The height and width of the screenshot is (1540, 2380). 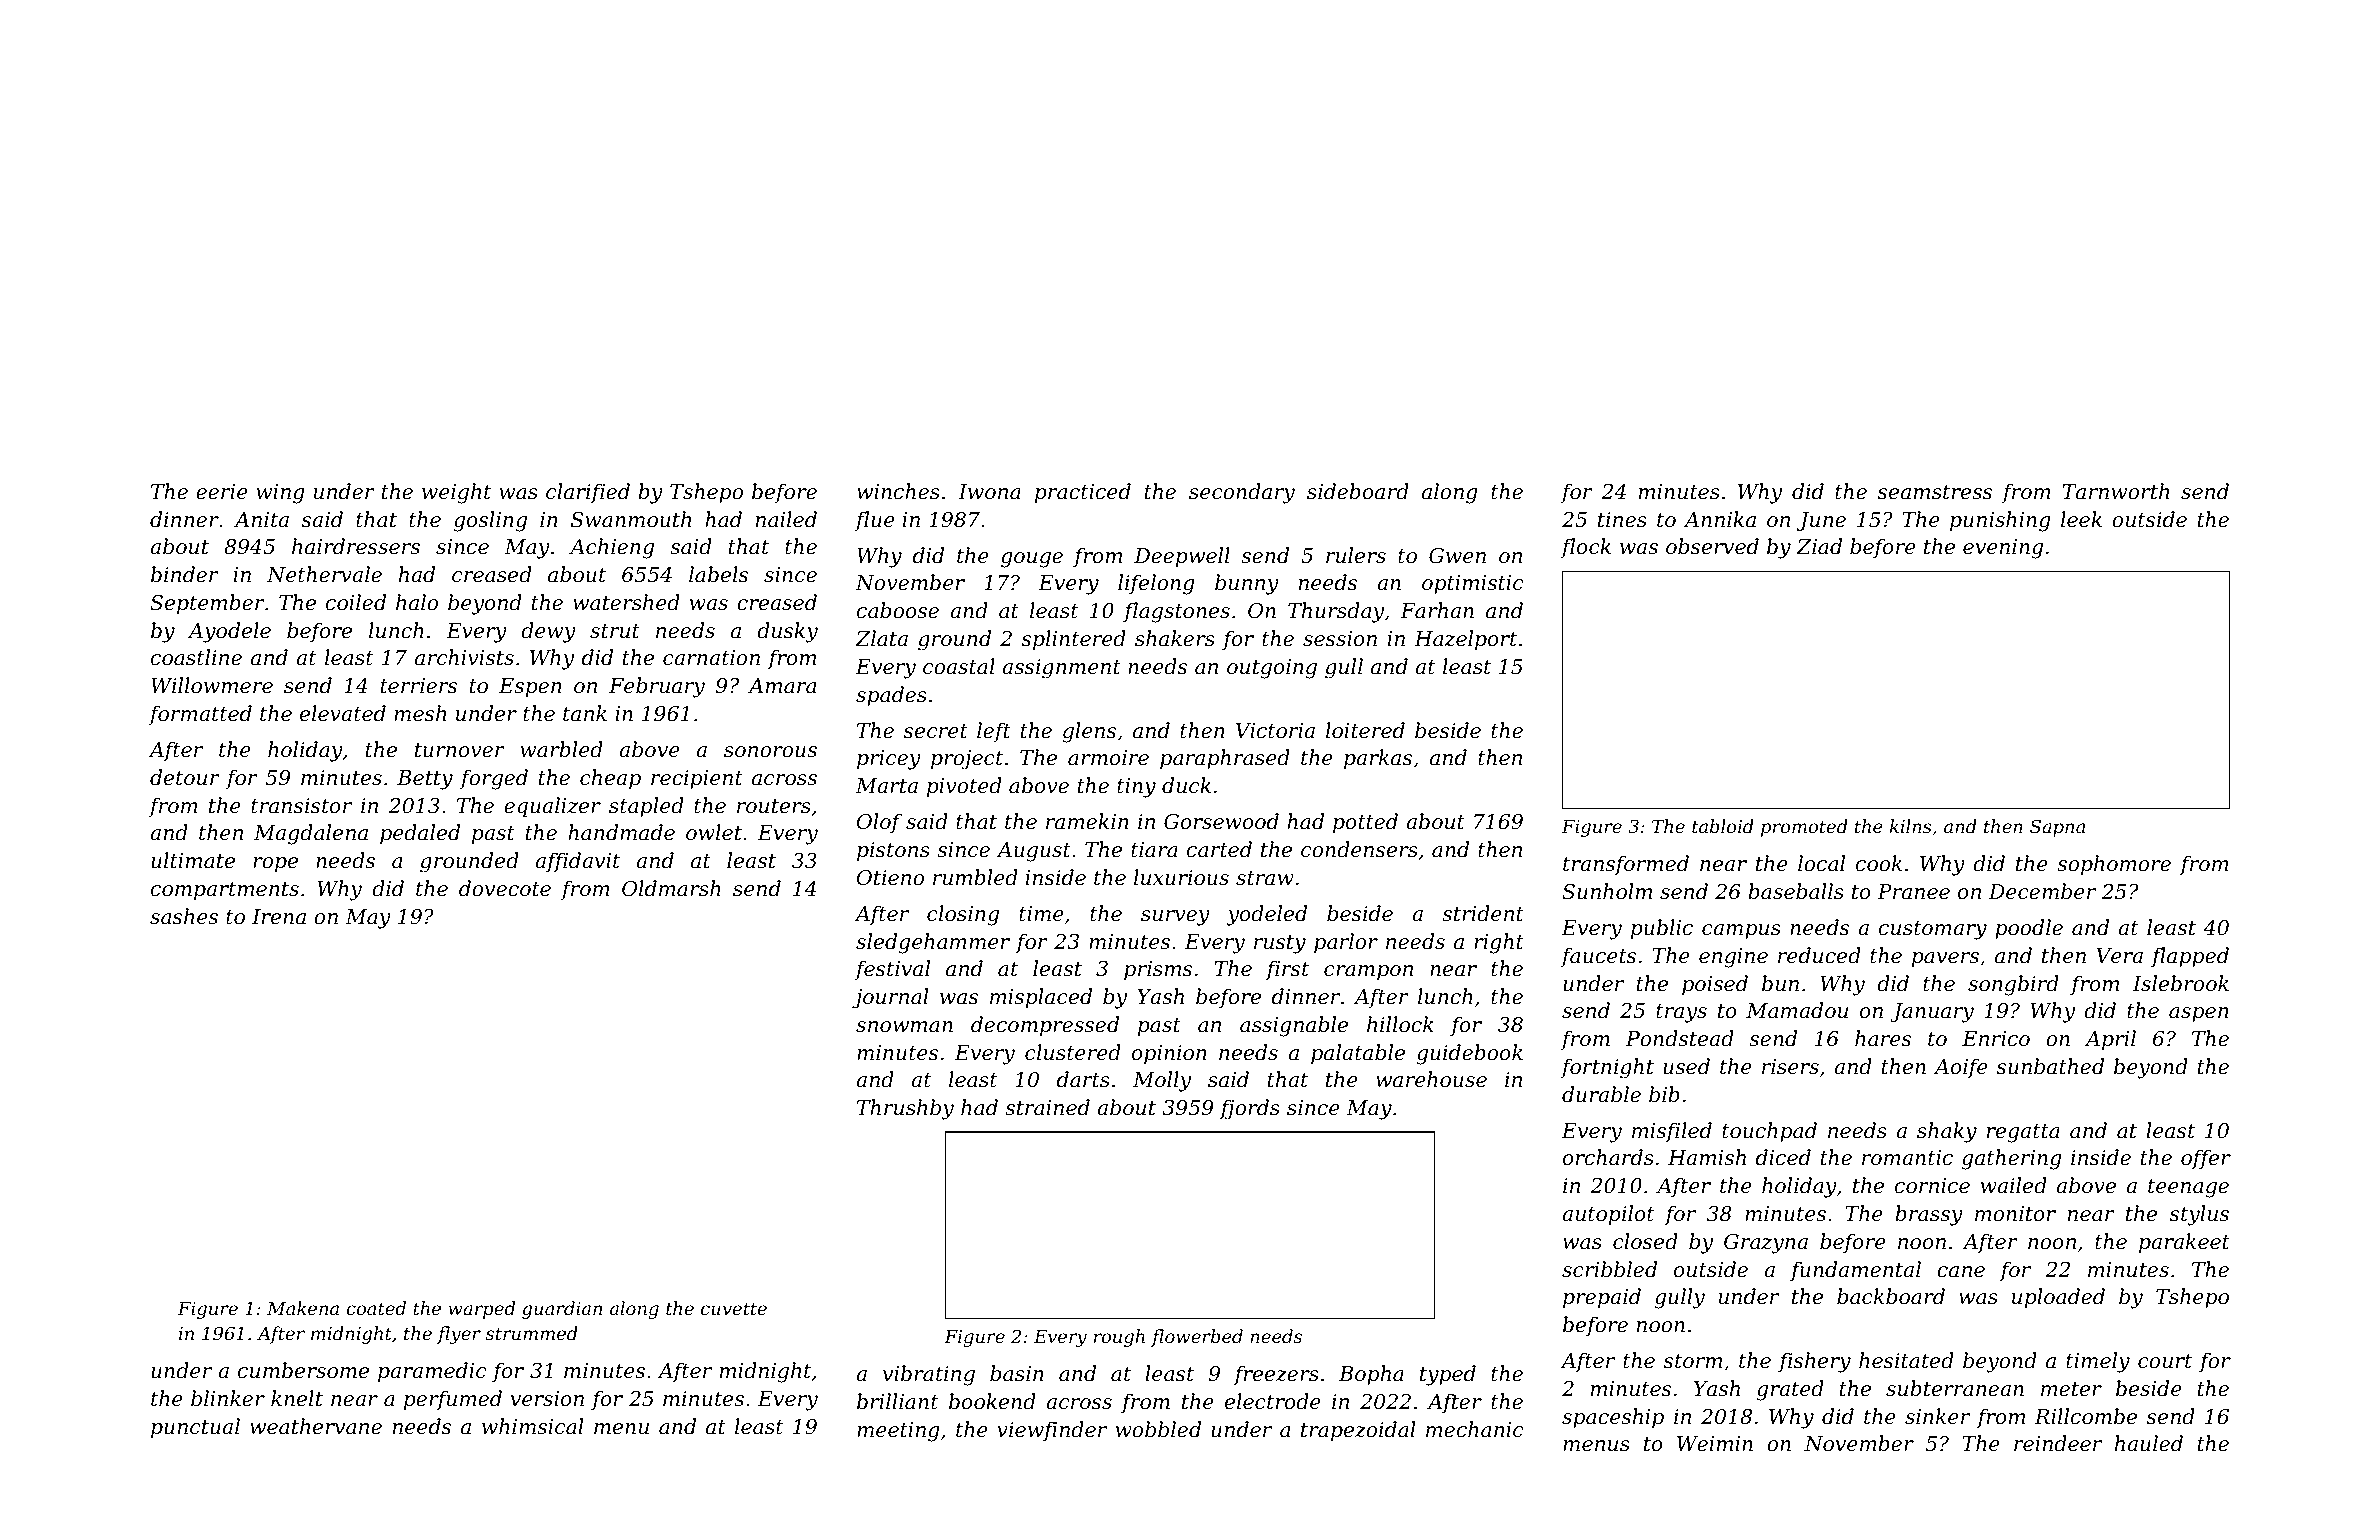 What do you see at coordinates (1336, 612) in the screenshot?
I see `Thursday` at bounding box center [1336, 612].
